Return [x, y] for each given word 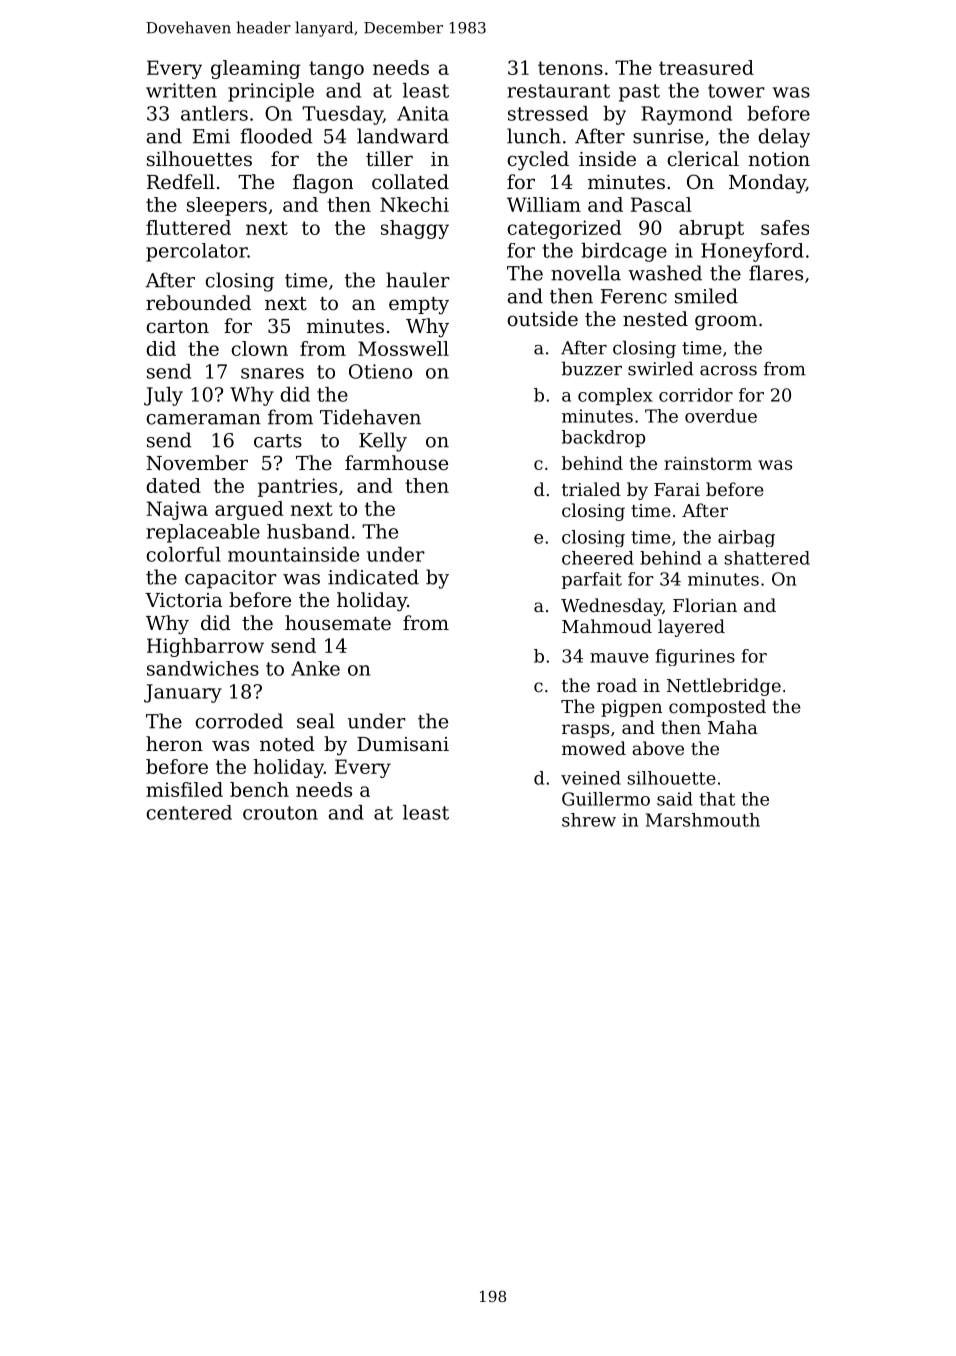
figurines [695, 657]
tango [336, 70]
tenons [570, 68]
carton [178, 327]
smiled [706, 296]
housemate [338, 623]
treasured [706, 67]
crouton [280, 813]
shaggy [415, 229]
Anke [315, 668]
